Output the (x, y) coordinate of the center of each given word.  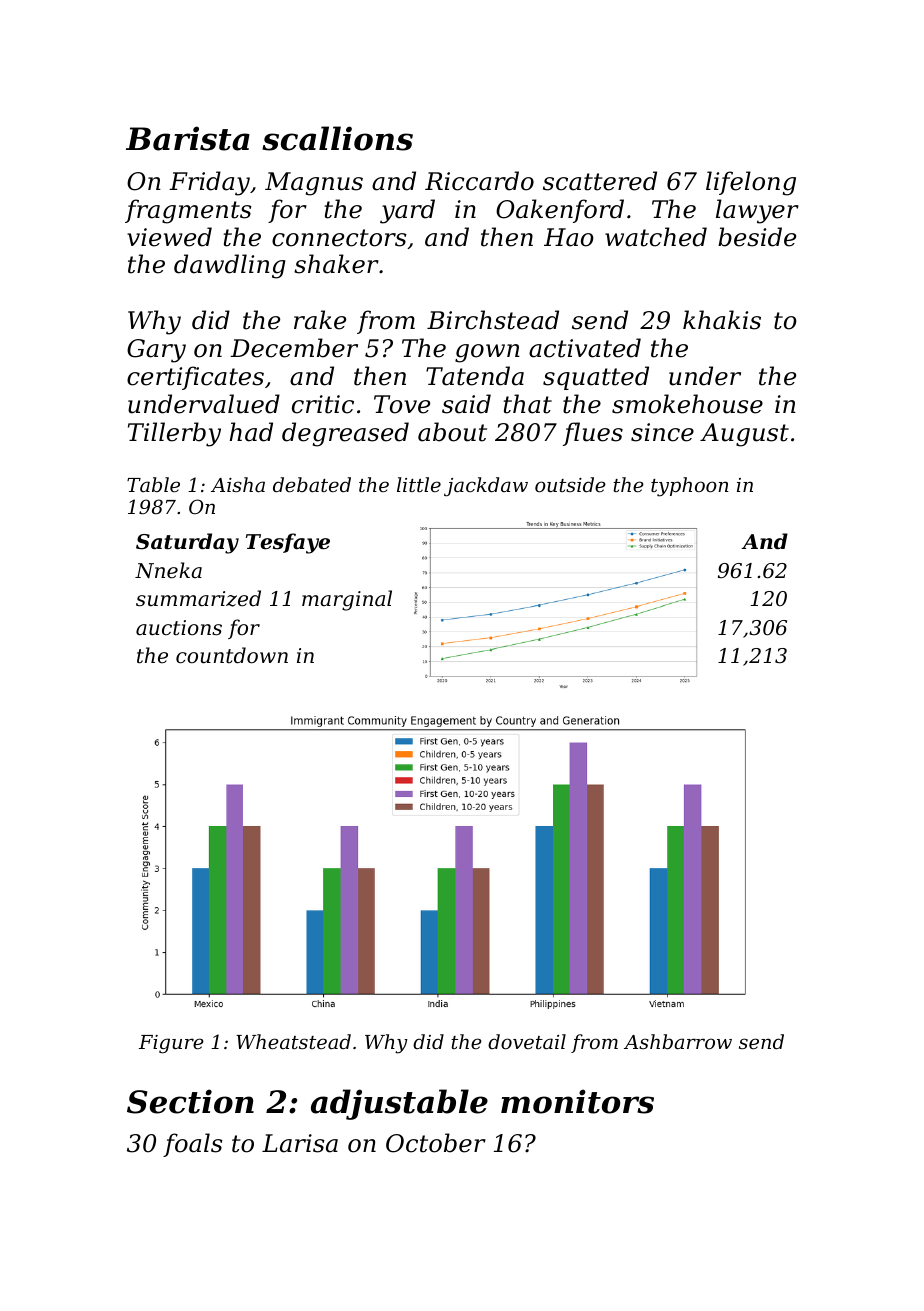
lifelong (751, 183)
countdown (232, 655)
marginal (347, 600)
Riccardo (479, 181)
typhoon (690, 487)
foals (193, 1145)
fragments (188, 211)
